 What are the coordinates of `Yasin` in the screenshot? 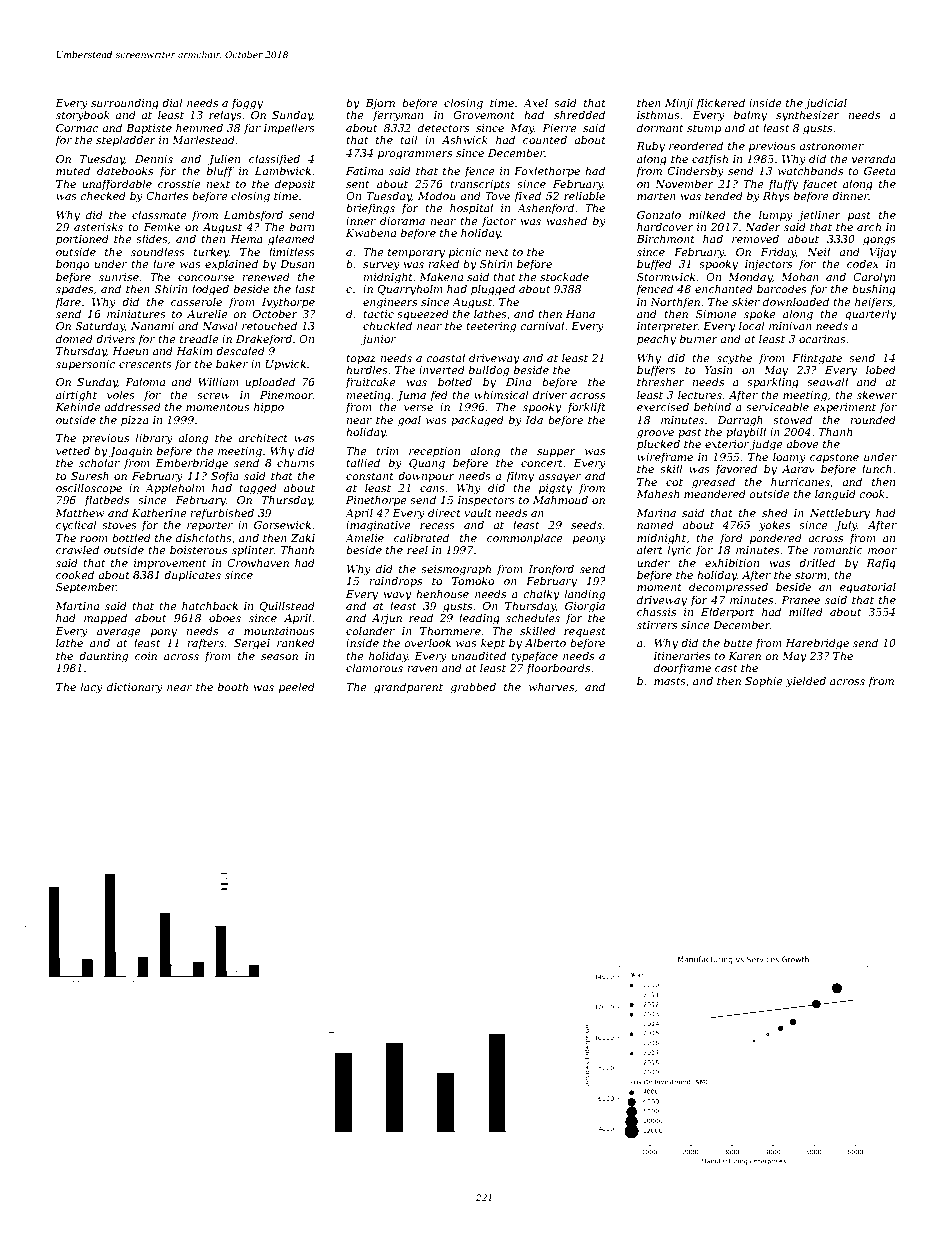 It's located at (718, 370).
